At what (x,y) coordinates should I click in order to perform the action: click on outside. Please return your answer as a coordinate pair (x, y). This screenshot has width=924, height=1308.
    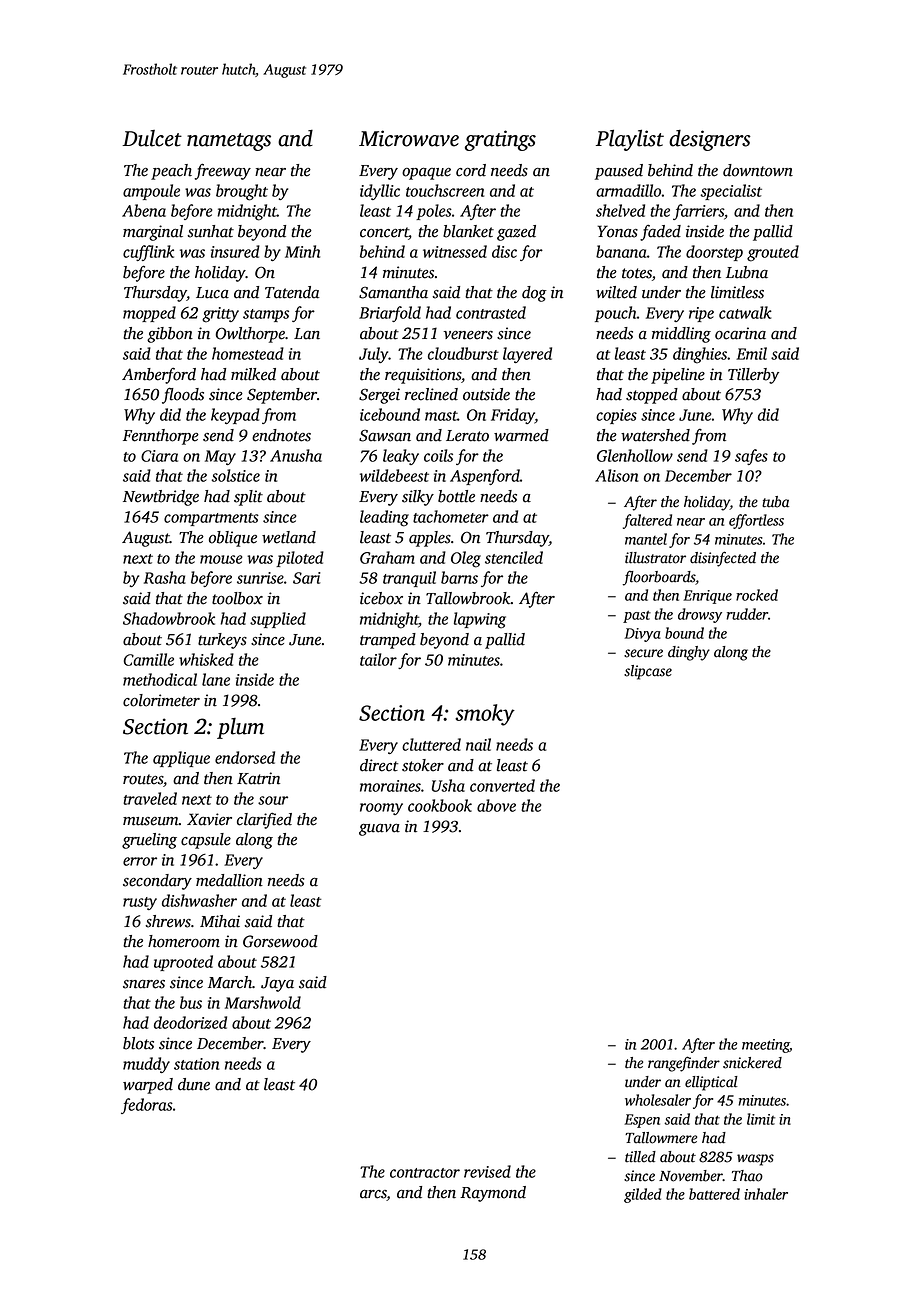
    Looking at the image, I should click on (486, 394).
